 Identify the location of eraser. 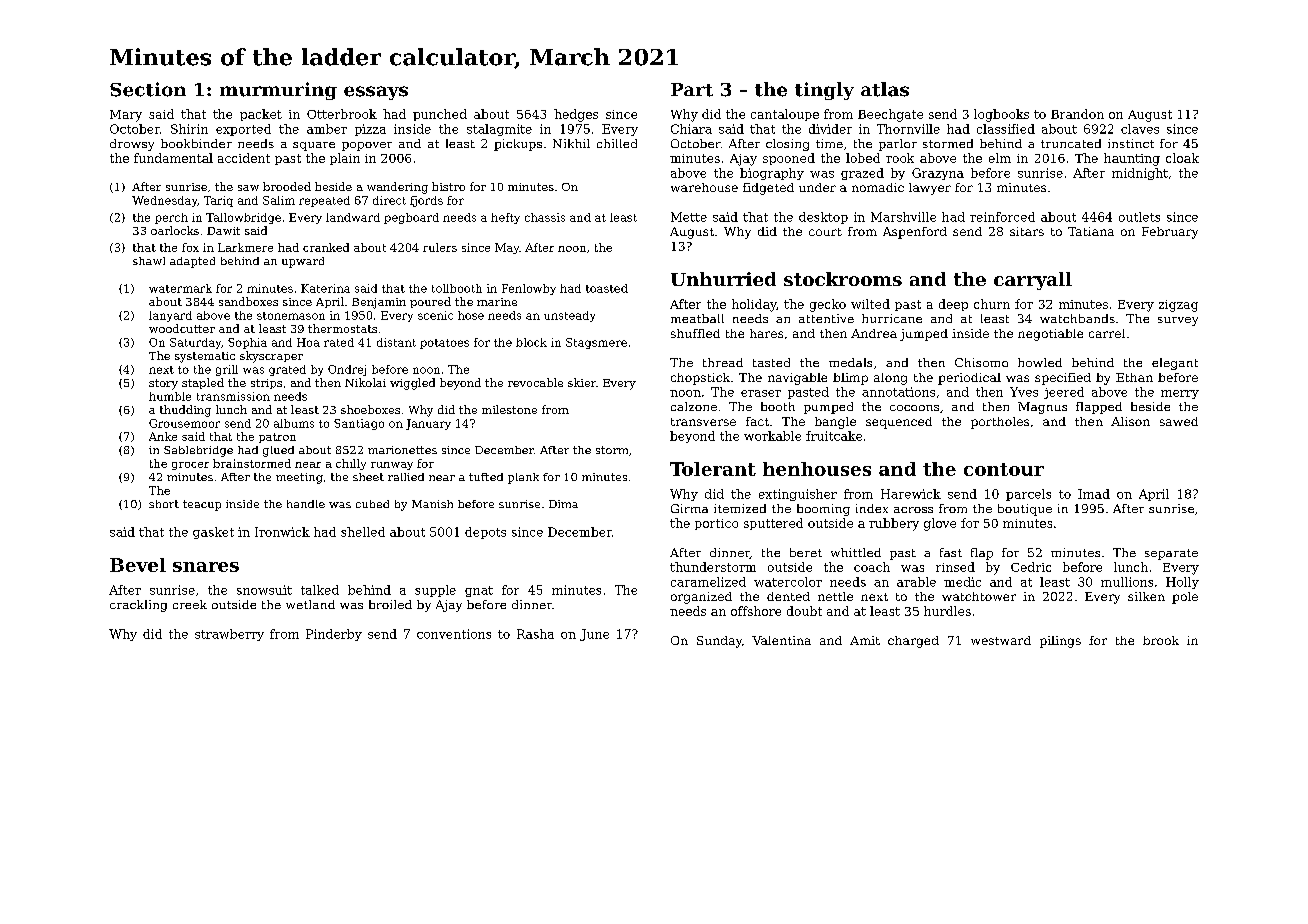
(761, 393).
